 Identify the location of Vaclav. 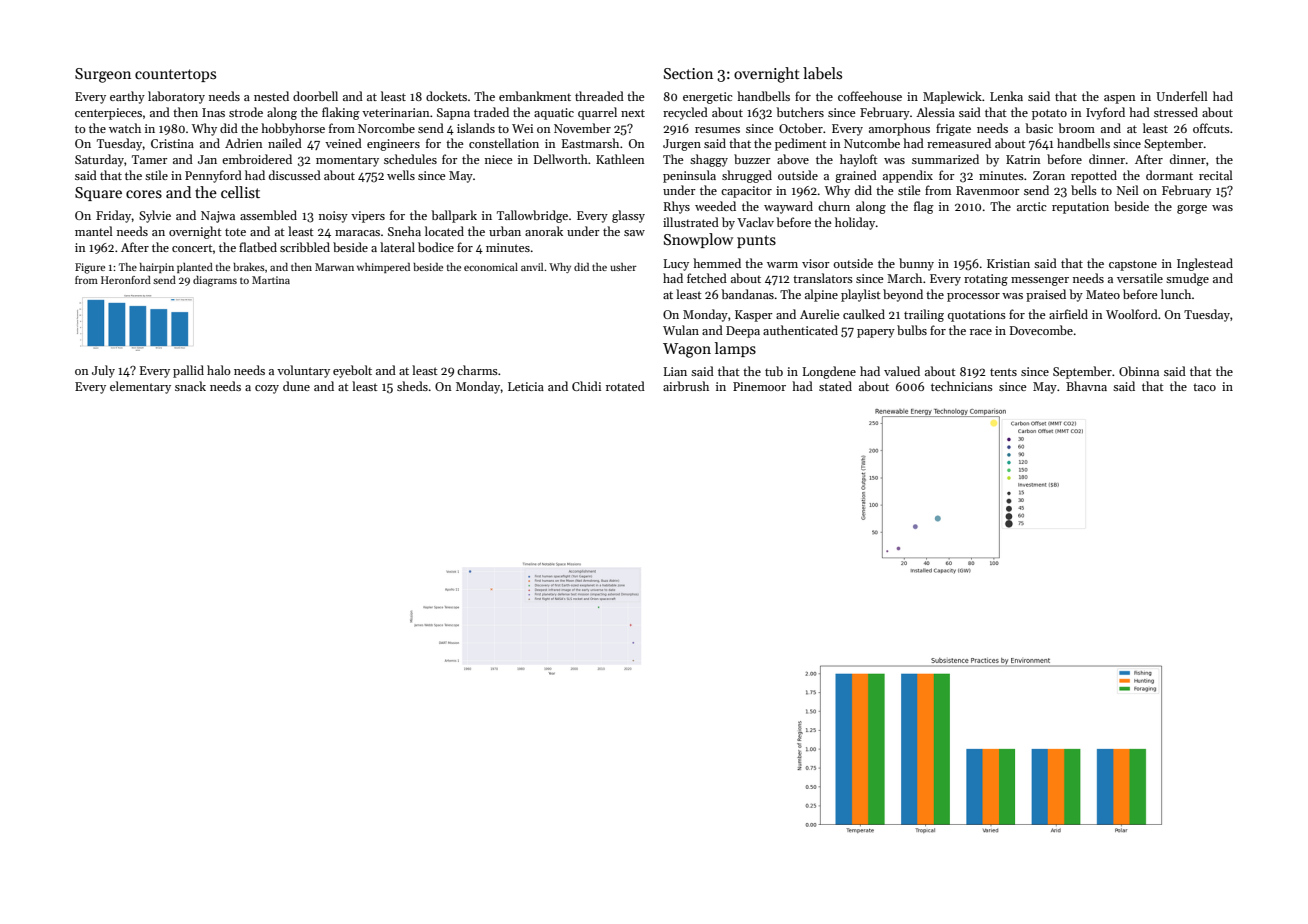
(755, 222).
